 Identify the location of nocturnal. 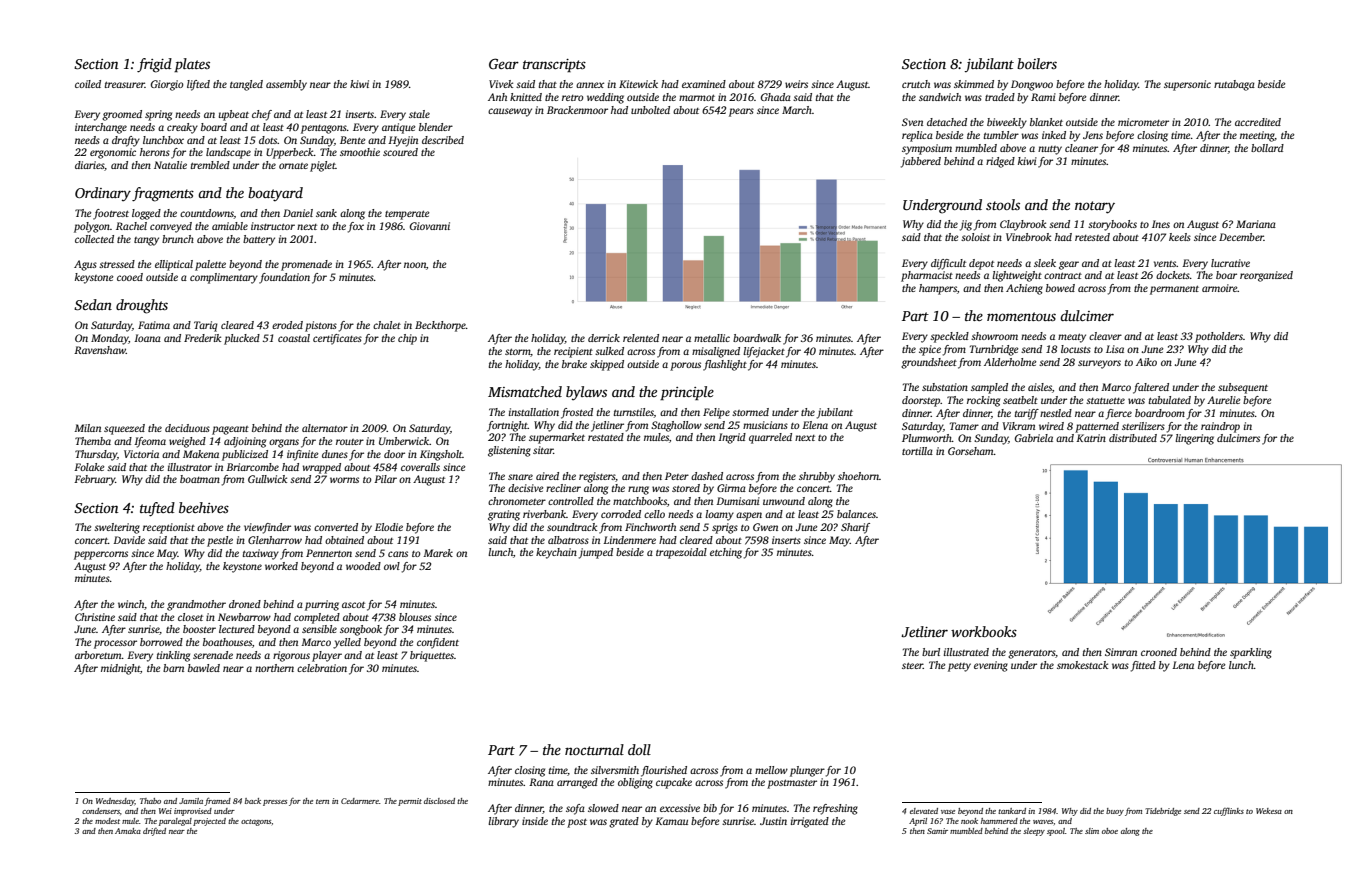
(594, 749).
